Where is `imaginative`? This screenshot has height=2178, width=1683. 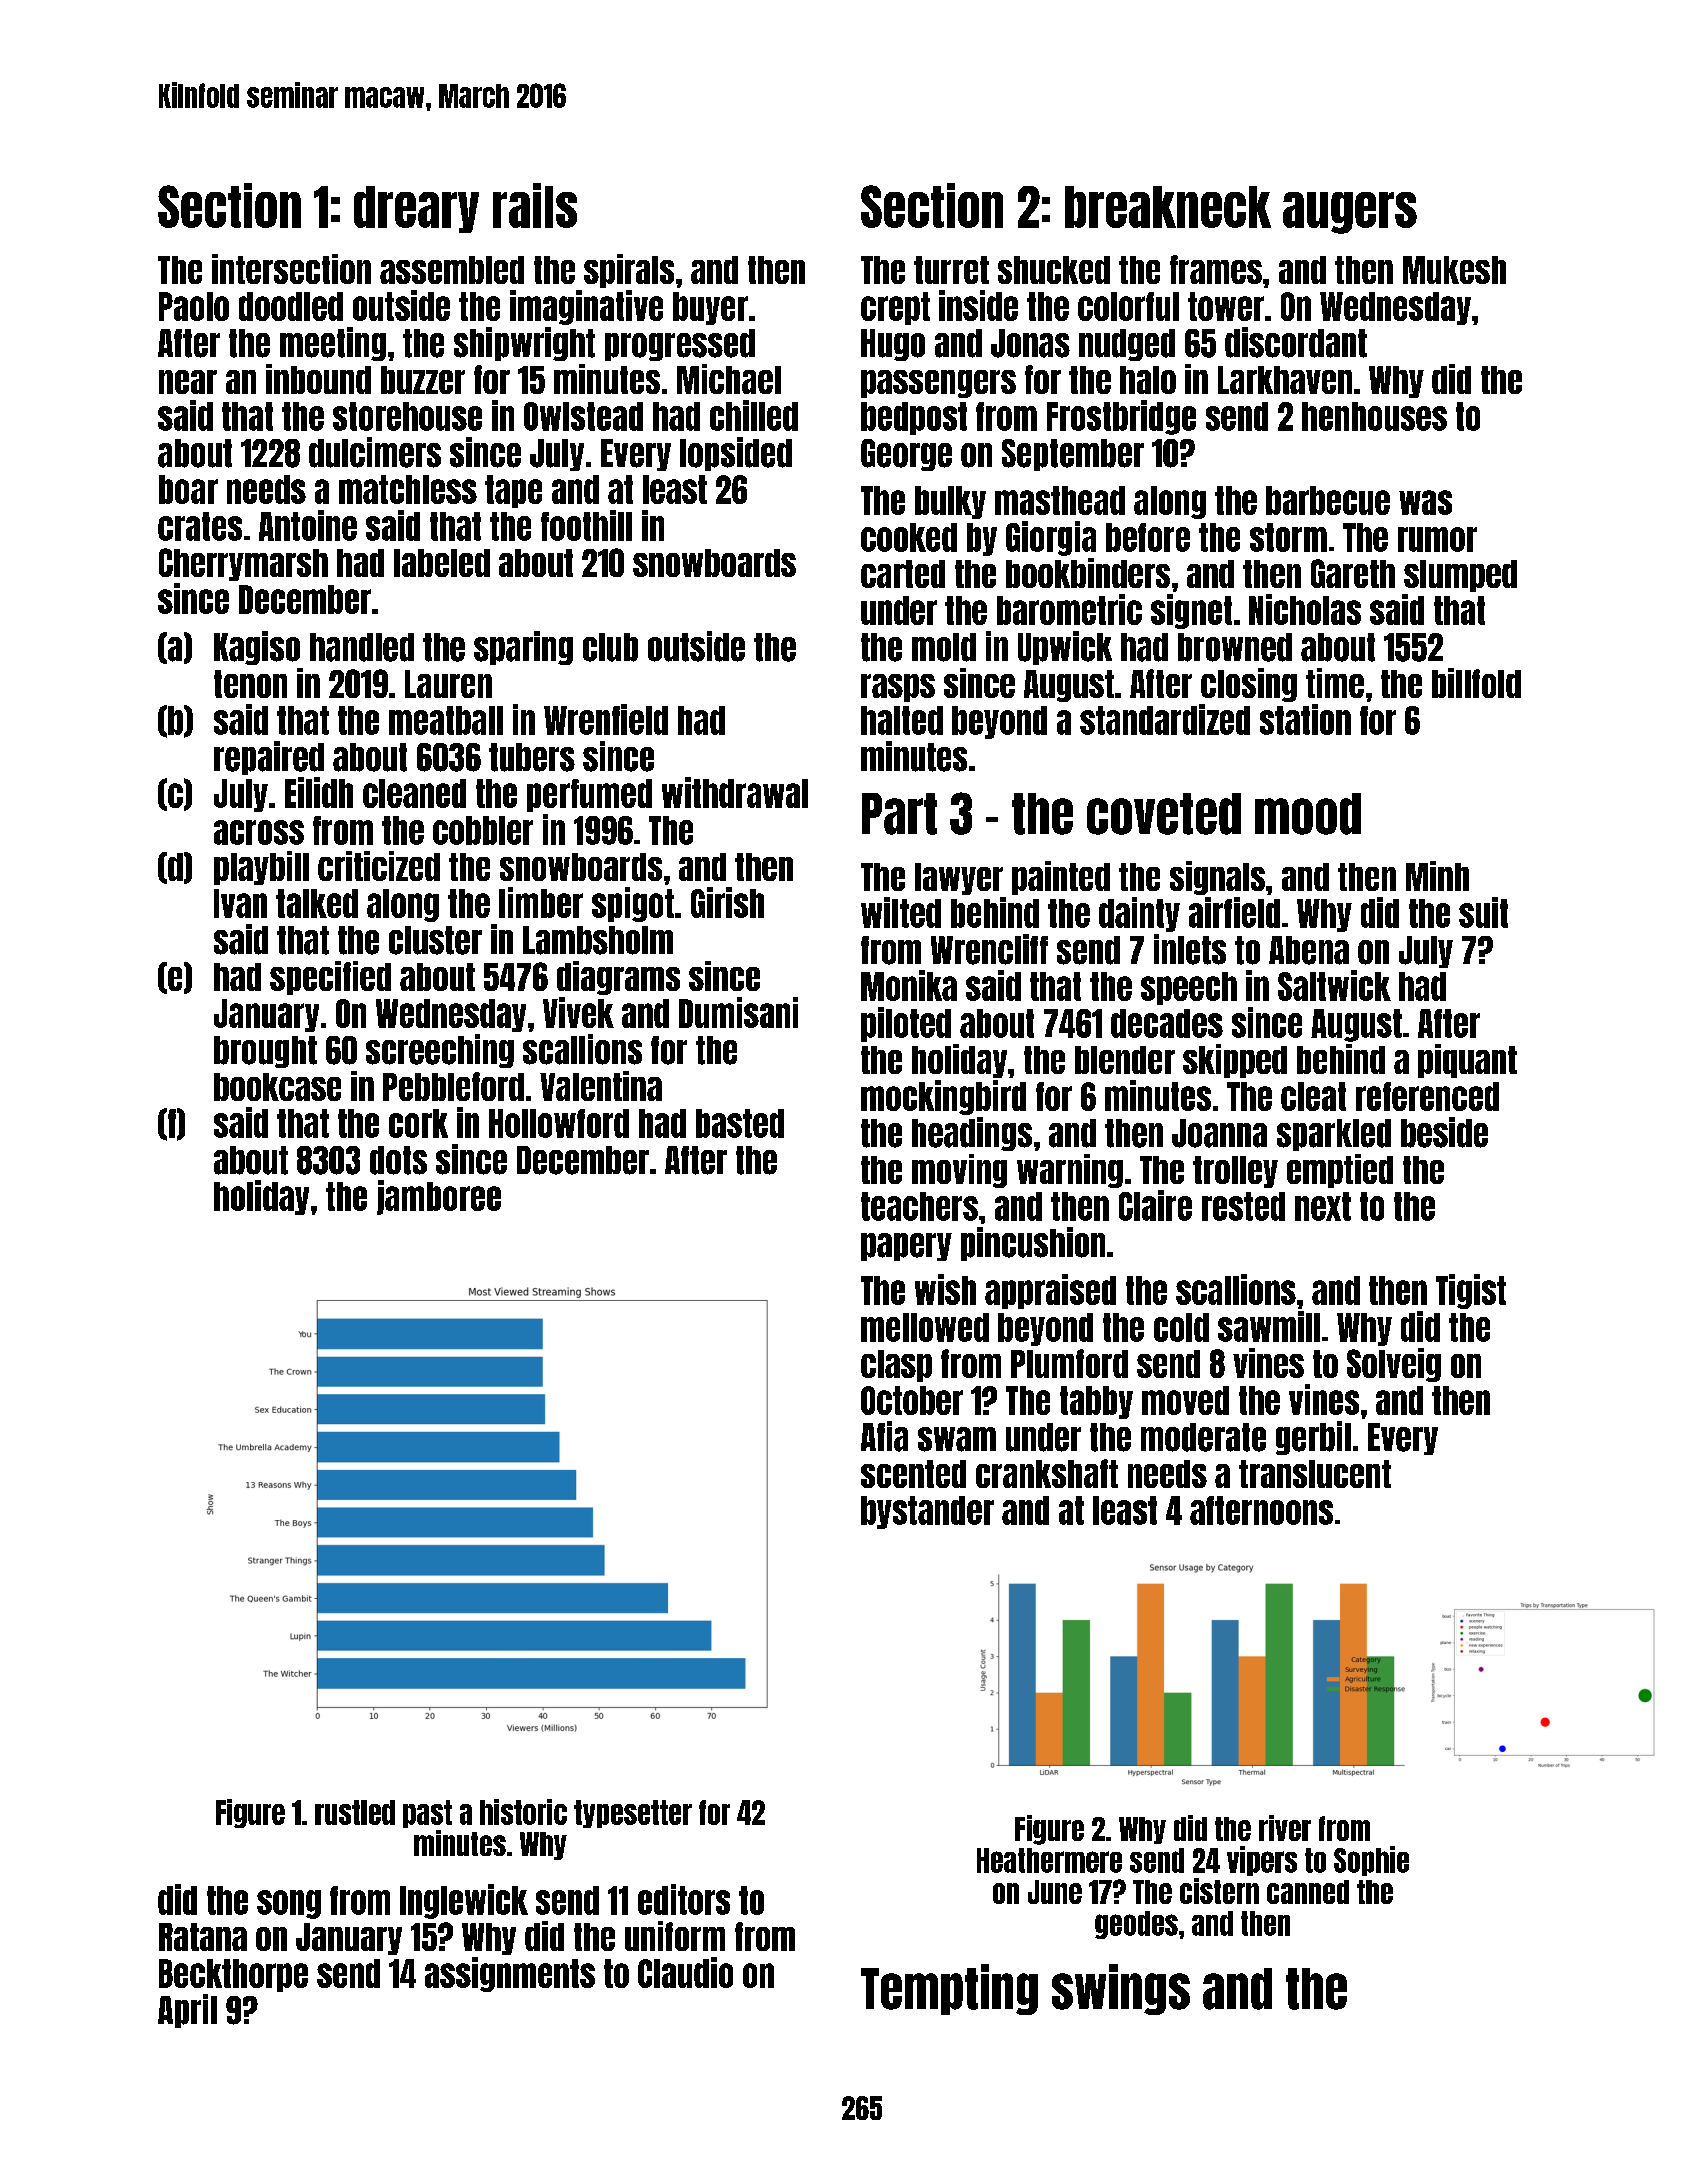
imaginative is located at coordinates (586, 307).
